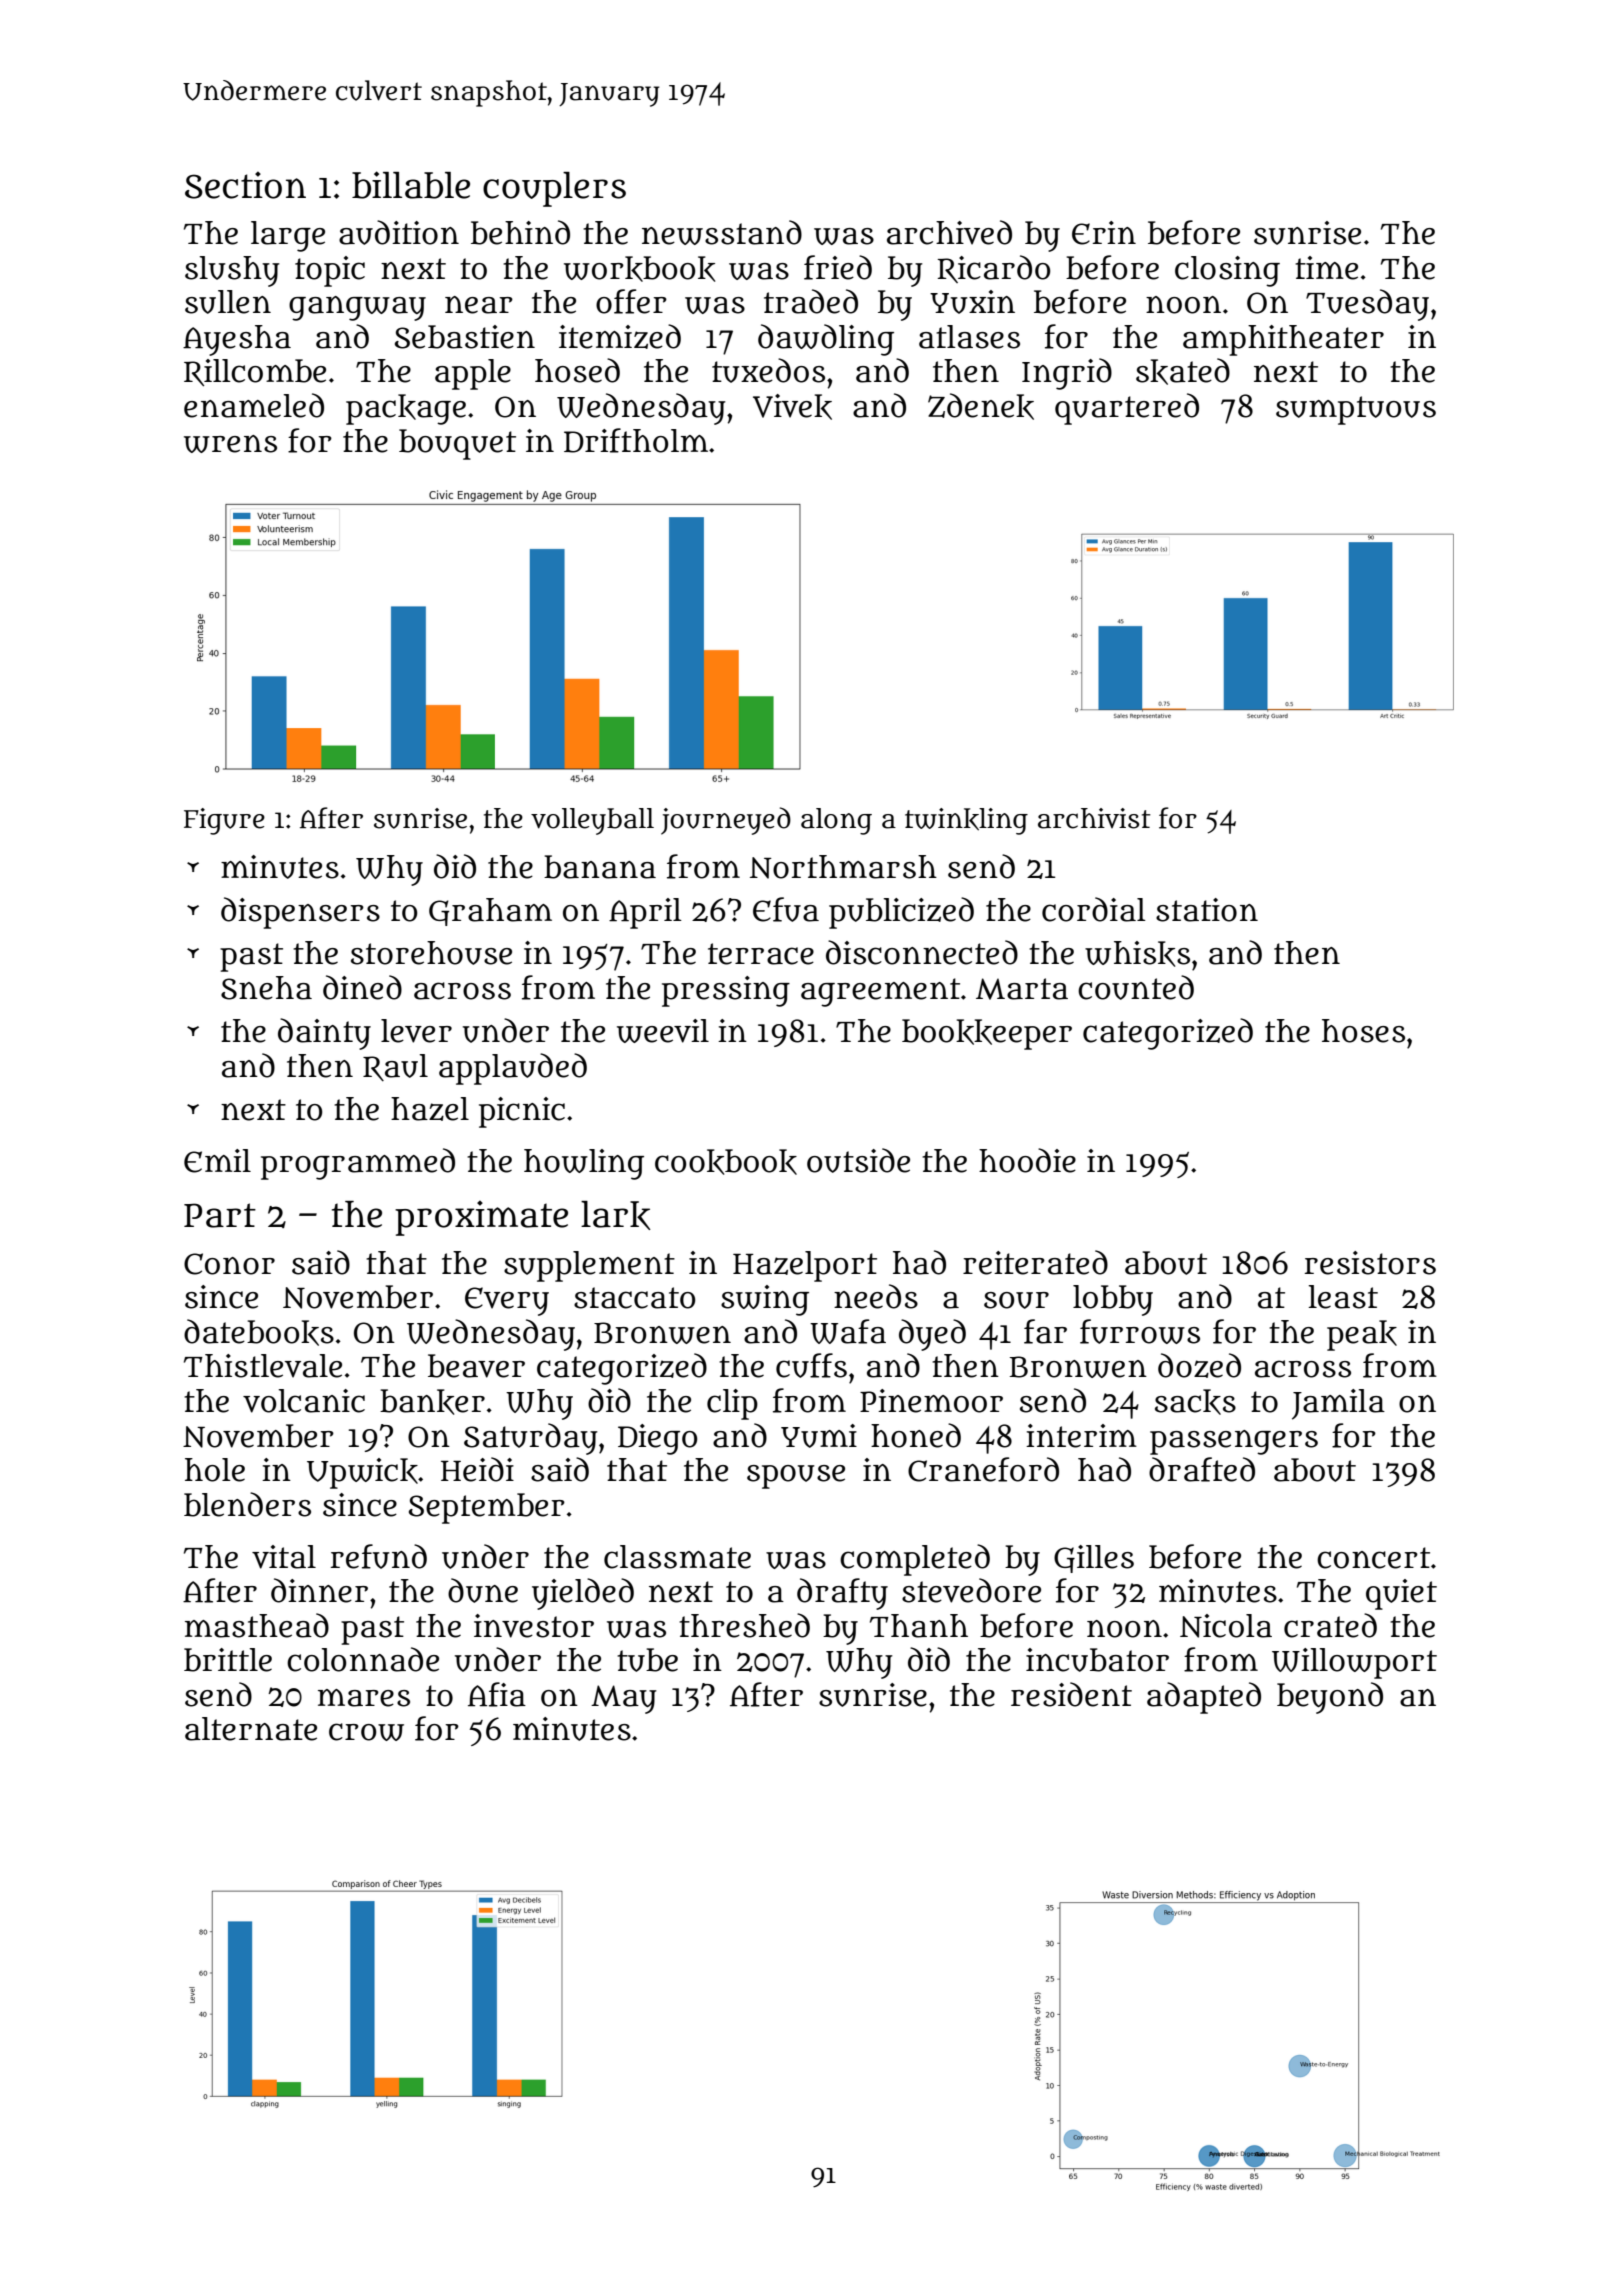 This screenshot has width=1620, height=2292. I want to click on Section, so click(245, 185).
